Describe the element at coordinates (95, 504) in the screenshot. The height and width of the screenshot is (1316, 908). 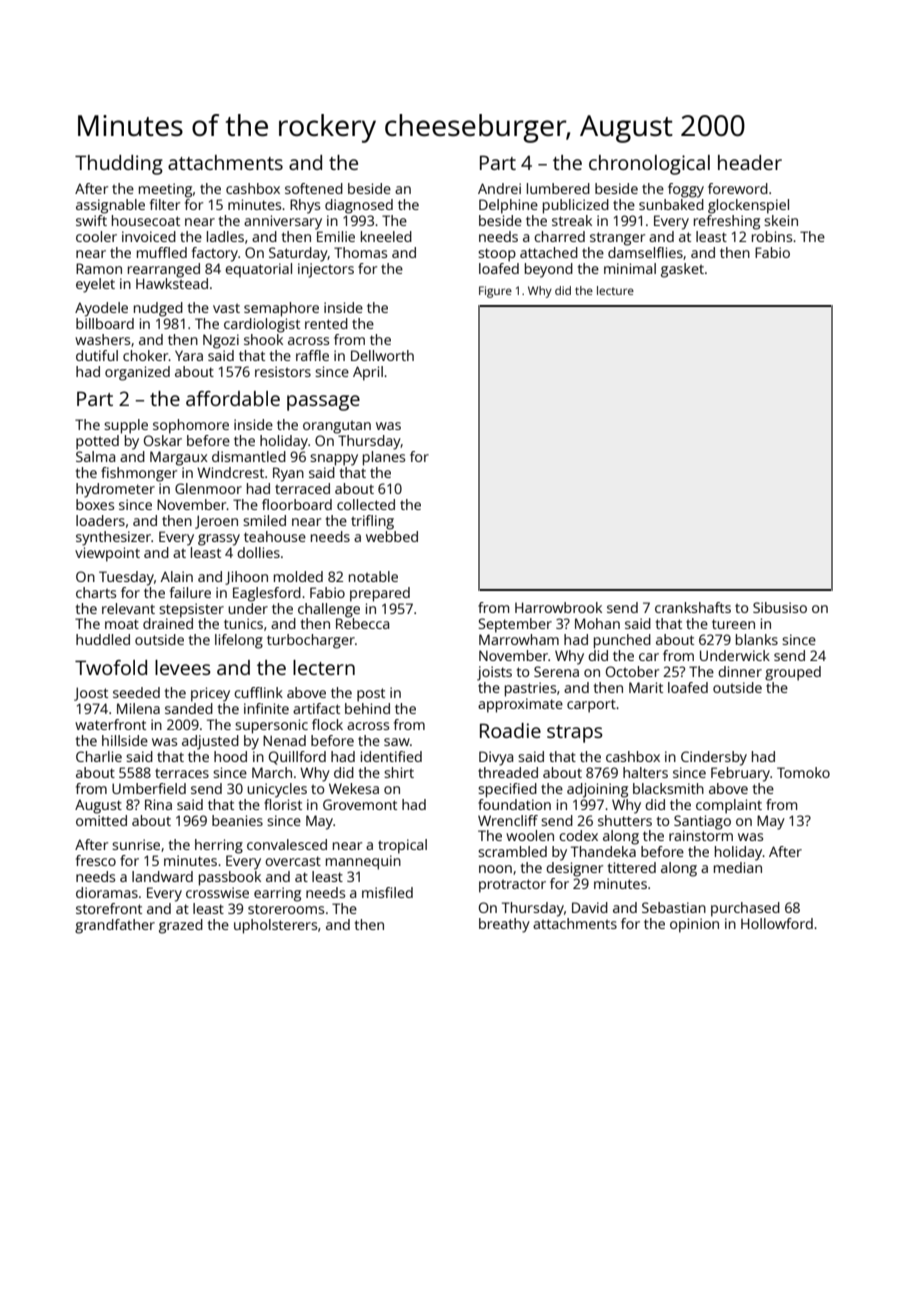
I see `boxes` at that location.
